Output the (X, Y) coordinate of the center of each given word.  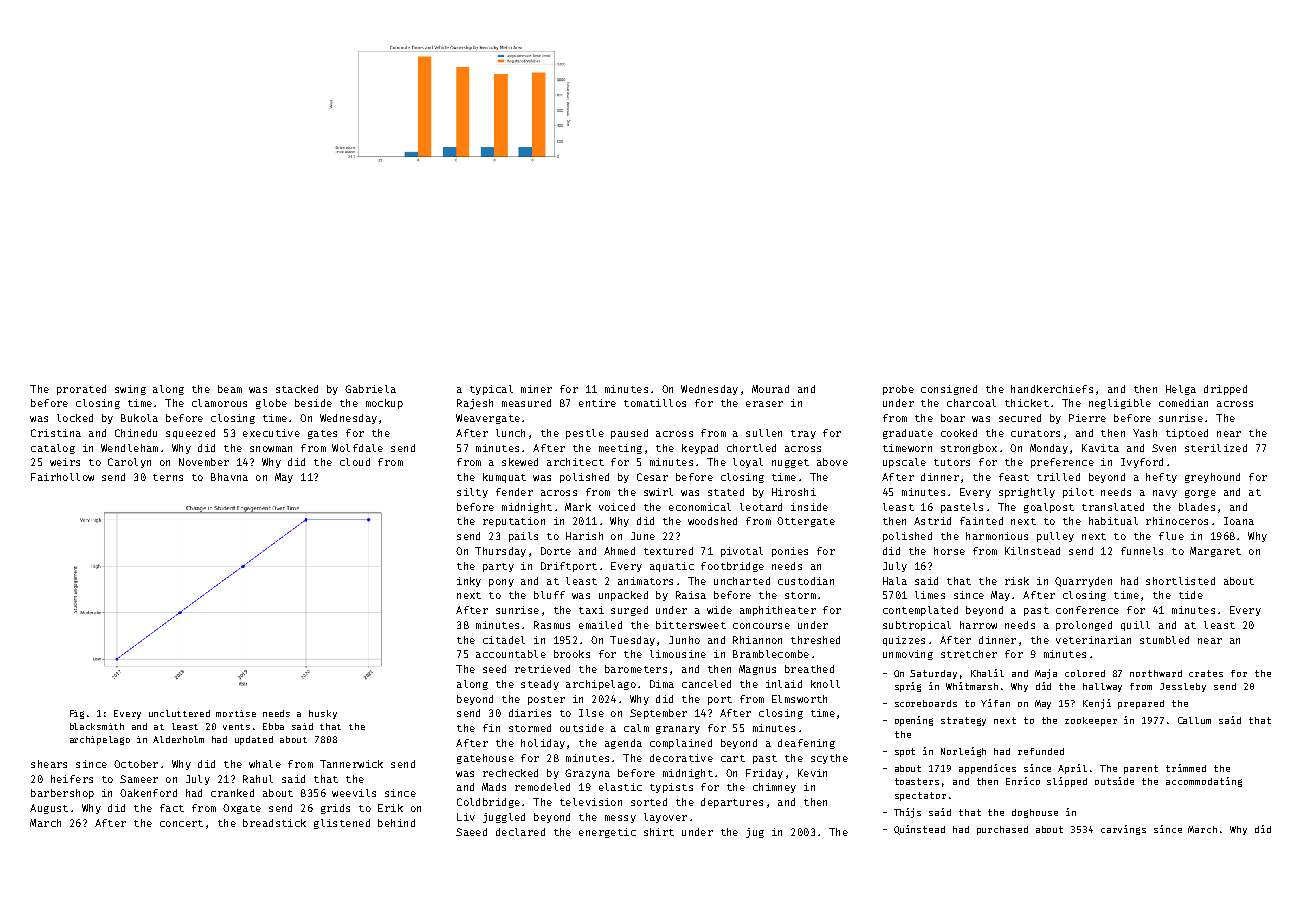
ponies (790, 552)
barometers (636, 669)
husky (323, 714)
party (498, 567)
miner (536, 389)
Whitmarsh (972, 686)
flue (1171, 536)
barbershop (62, 794)
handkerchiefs (1052, 389)
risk (1017, 581)
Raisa (691, 595)
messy (620, 819)
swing (130, 390)
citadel (504, 640)
